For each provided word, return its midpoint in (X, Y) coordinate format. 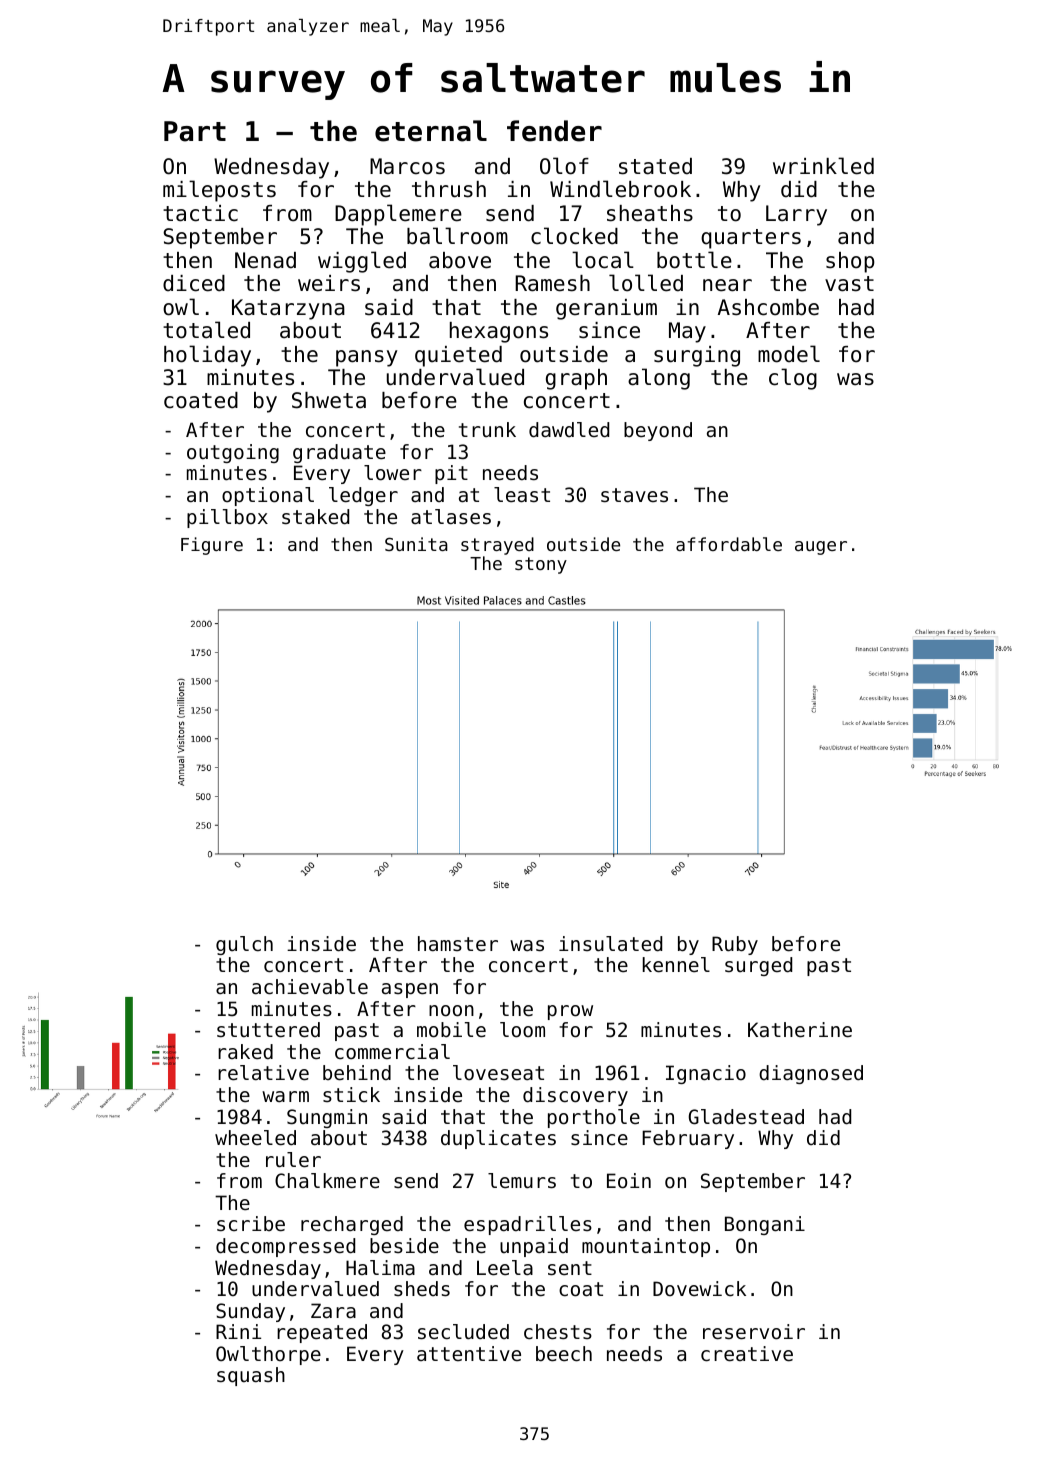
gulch (244, 945)
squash (251, 1376)
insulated (610, 944)
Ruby (735, 945)
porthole (594, 1118)
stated (655, 166)
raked (245, 1051)
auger (821, 548)
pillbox (227, 518)
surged (758, 966)
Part (195, 131)
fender (554, 131)
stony (541, 565)
